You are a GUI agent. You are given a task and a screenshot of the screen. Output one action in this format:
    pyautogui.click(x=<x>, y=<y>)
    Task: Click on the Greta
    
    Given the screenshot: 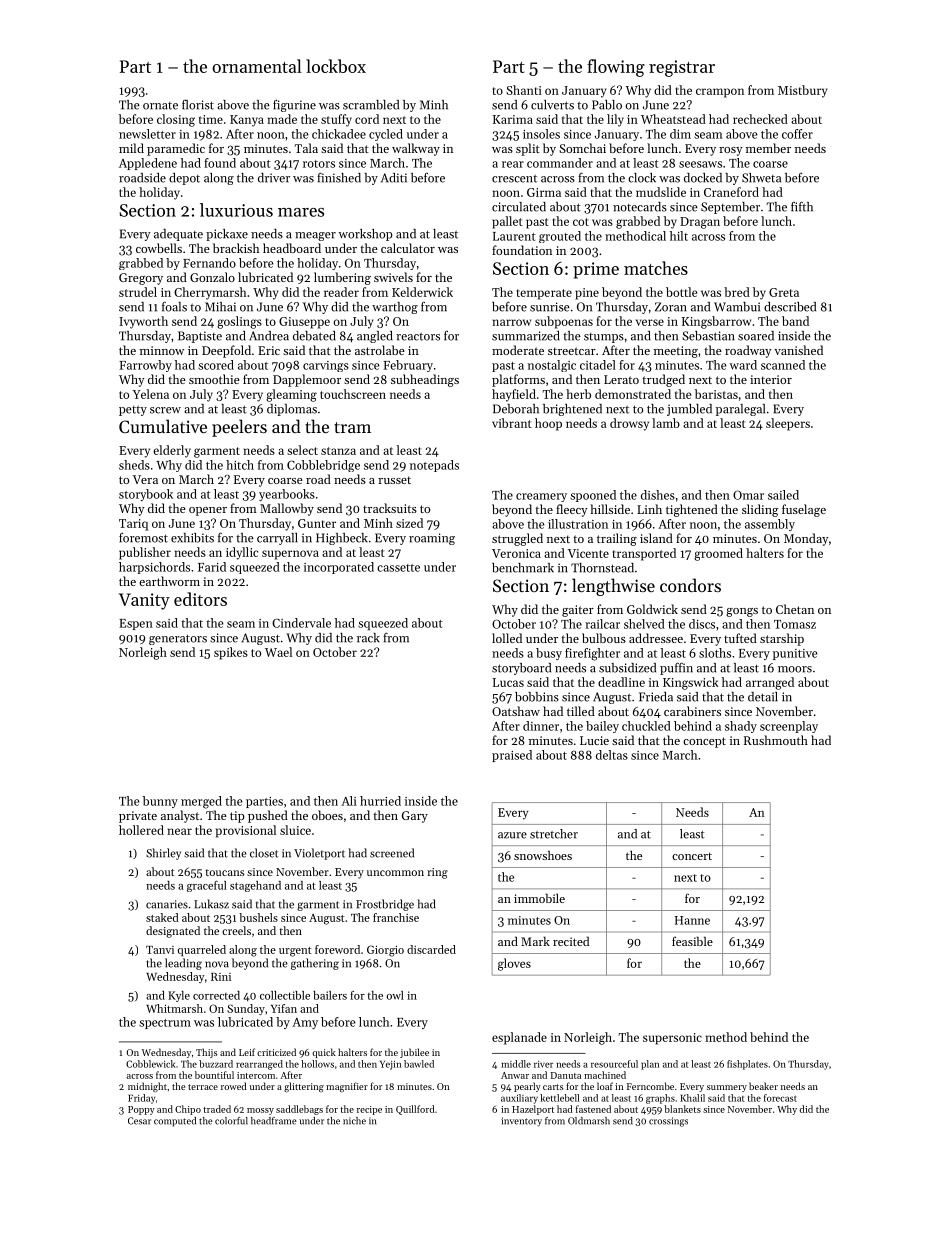 What is the action you would take?
    pyautogui.click(x=784, y=292)
